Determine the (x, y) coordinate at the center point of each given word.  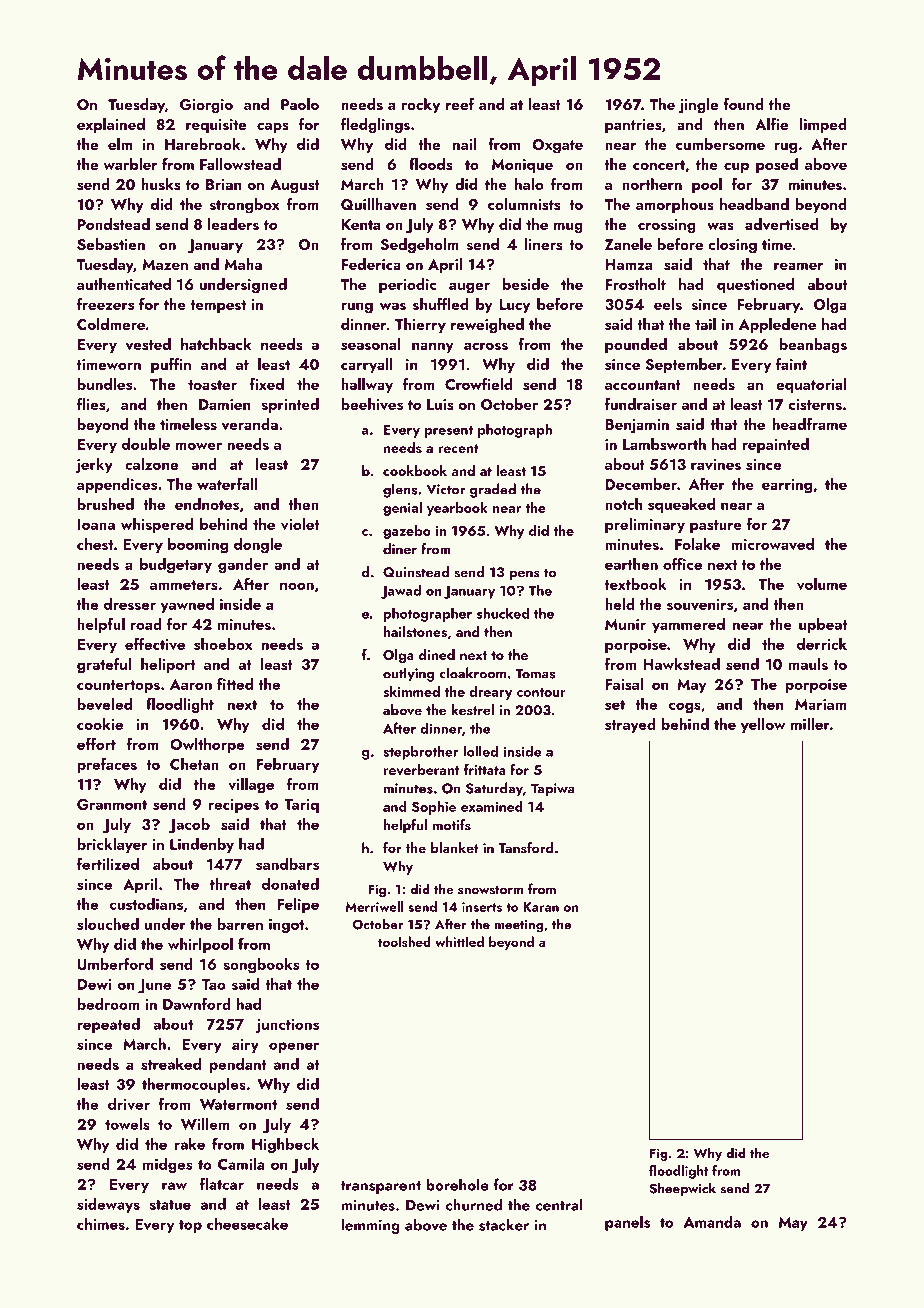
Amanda (712, 1222)
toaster (212, 385)
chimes (101, 1224)
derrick (822, 644)
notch (623, 504)
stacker (504, 1224)
